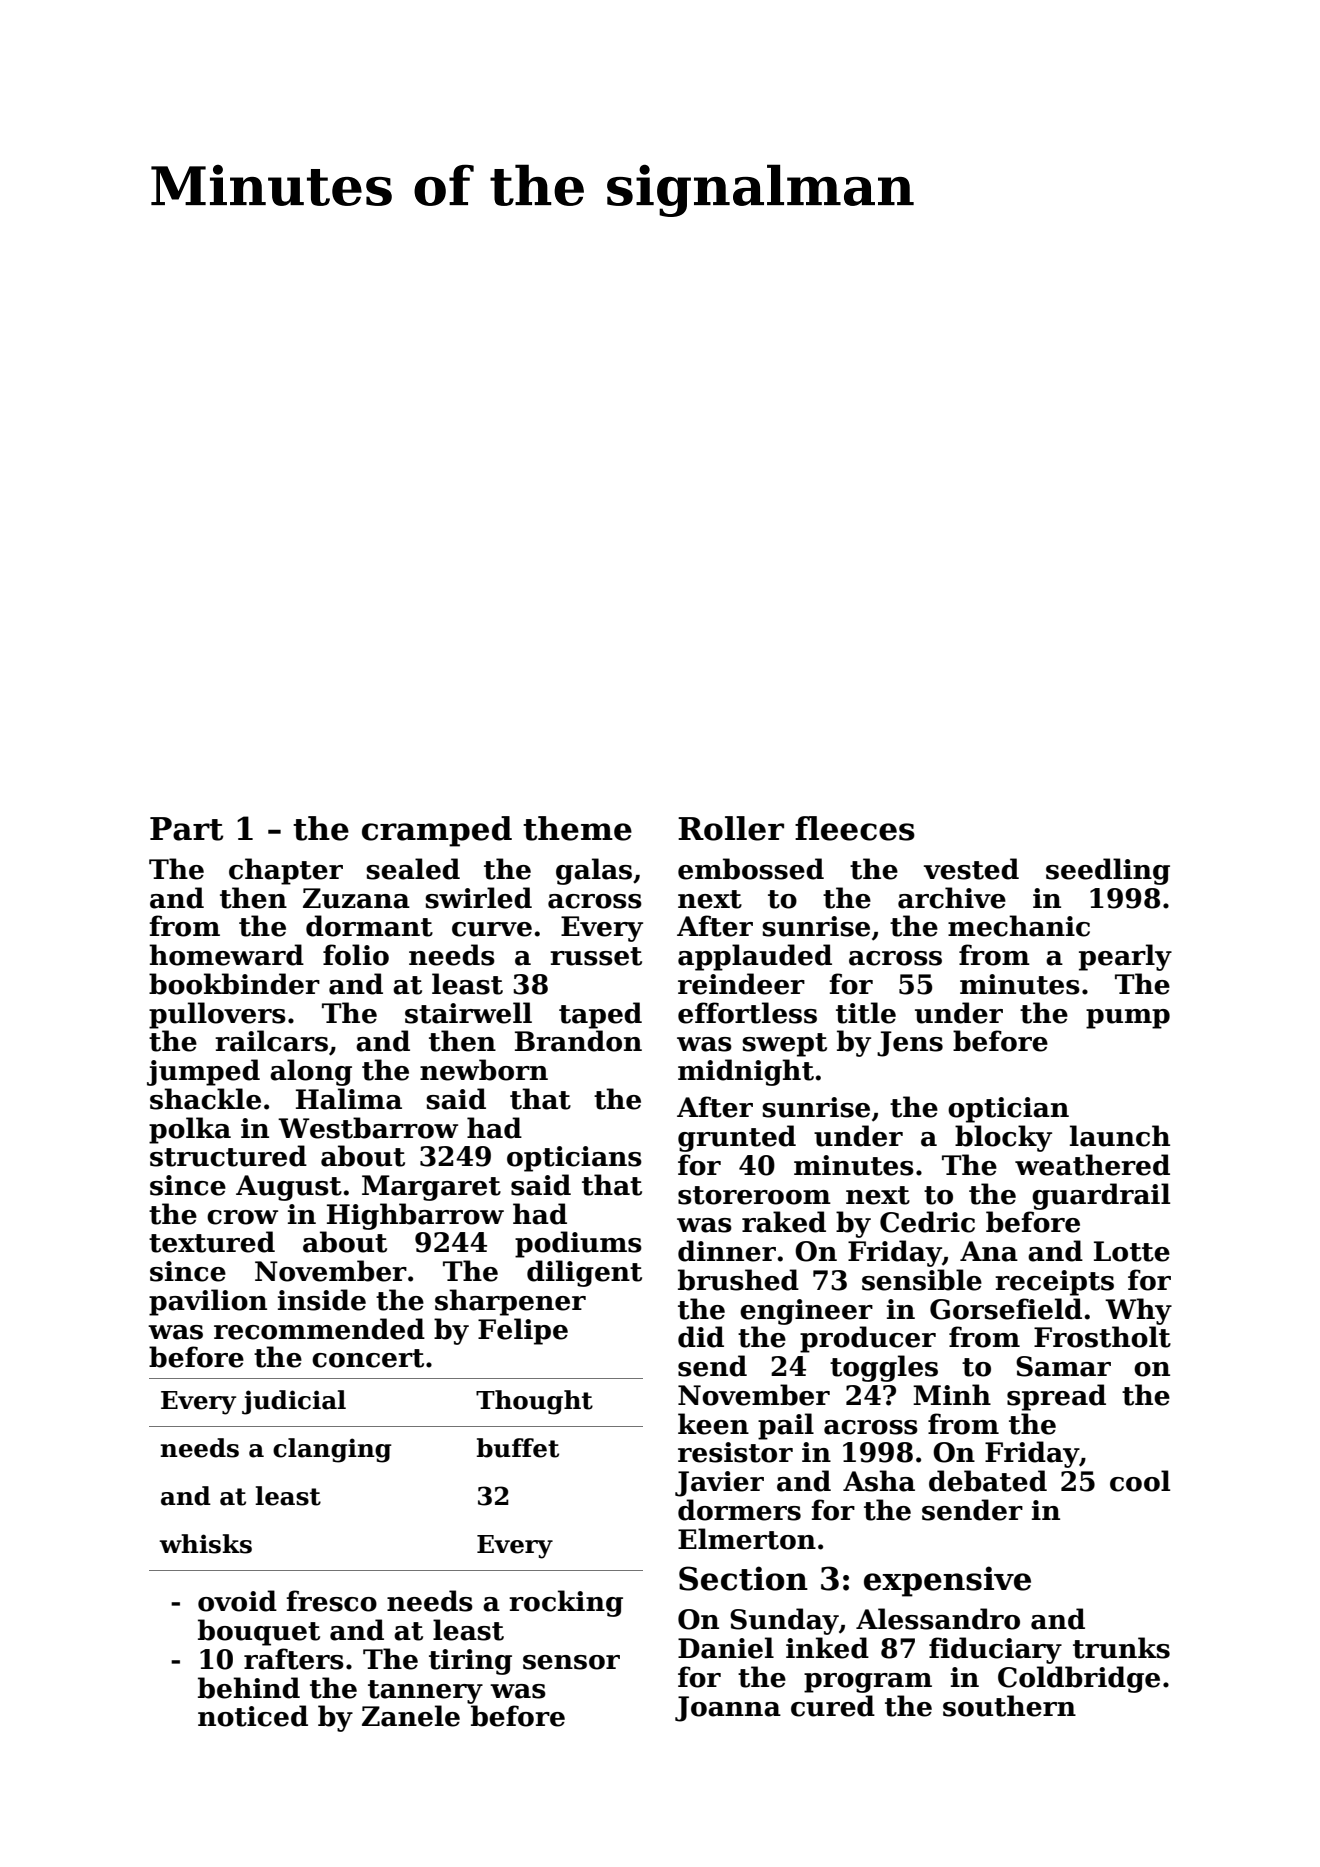 This screenshot has width=1320, height=1867. I want to click on whisks, so click(205, 1544).
